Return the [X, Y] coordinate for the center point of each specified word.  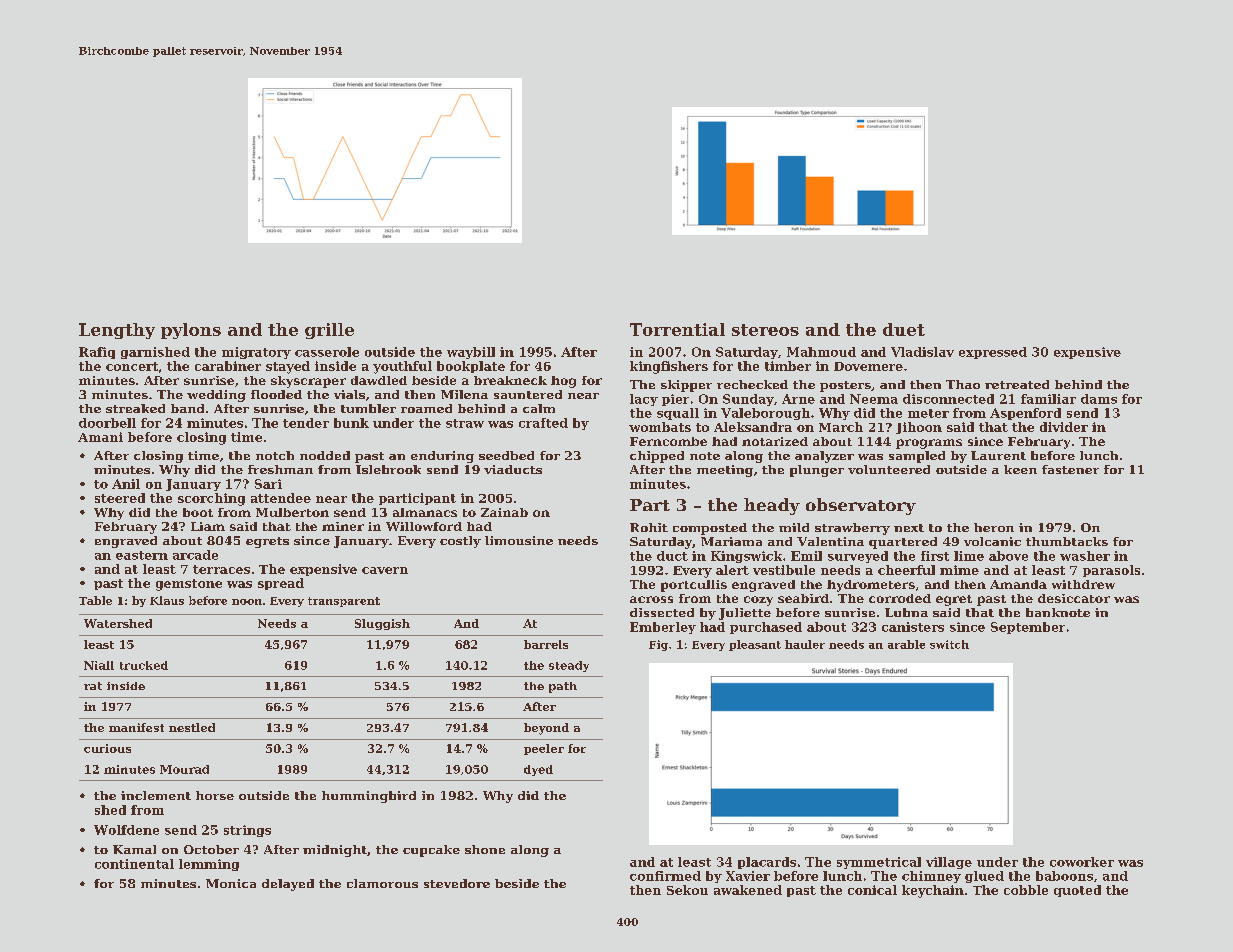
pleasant [755, 645]
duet [904, 329]
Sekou [687, 890]
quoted [1077, 891]
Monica [231, 883]
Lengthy [117, 331]
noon [247, 602]
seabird [803, 598]
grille [329, 331]
